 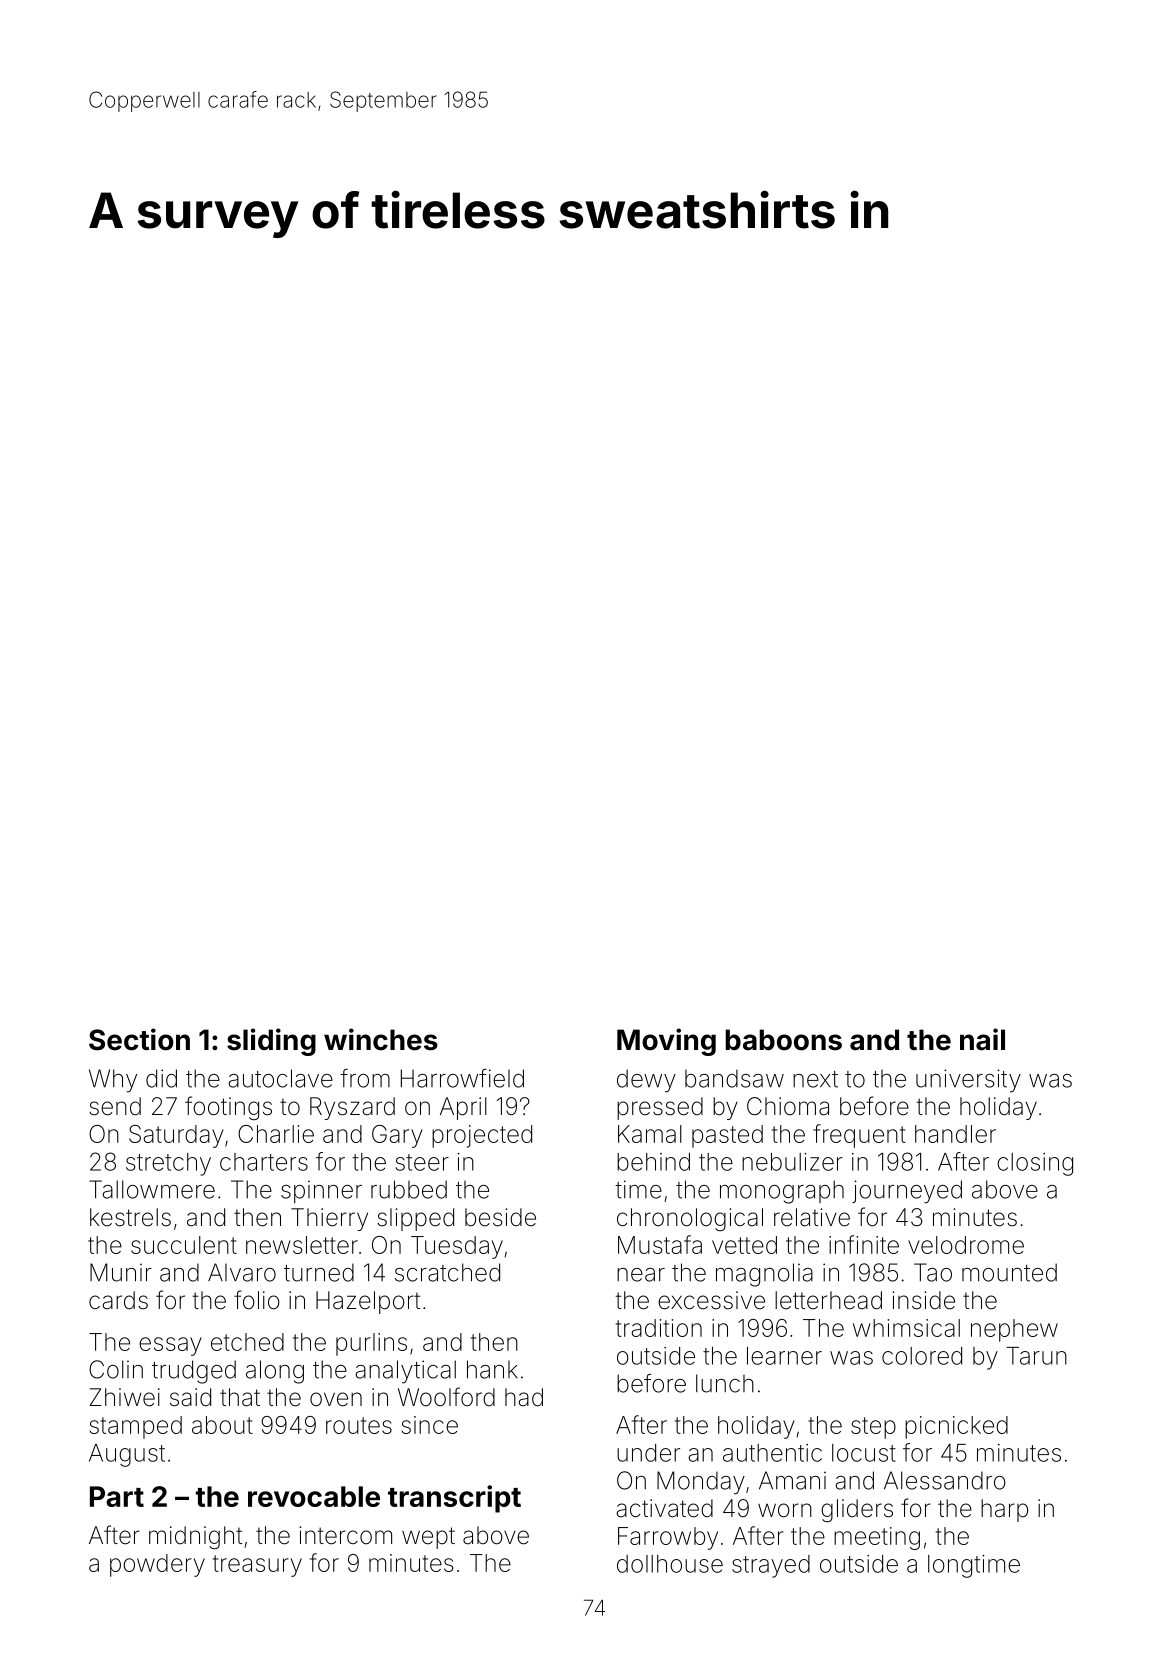 I want to click on August, so click(x=127, y=1455).
